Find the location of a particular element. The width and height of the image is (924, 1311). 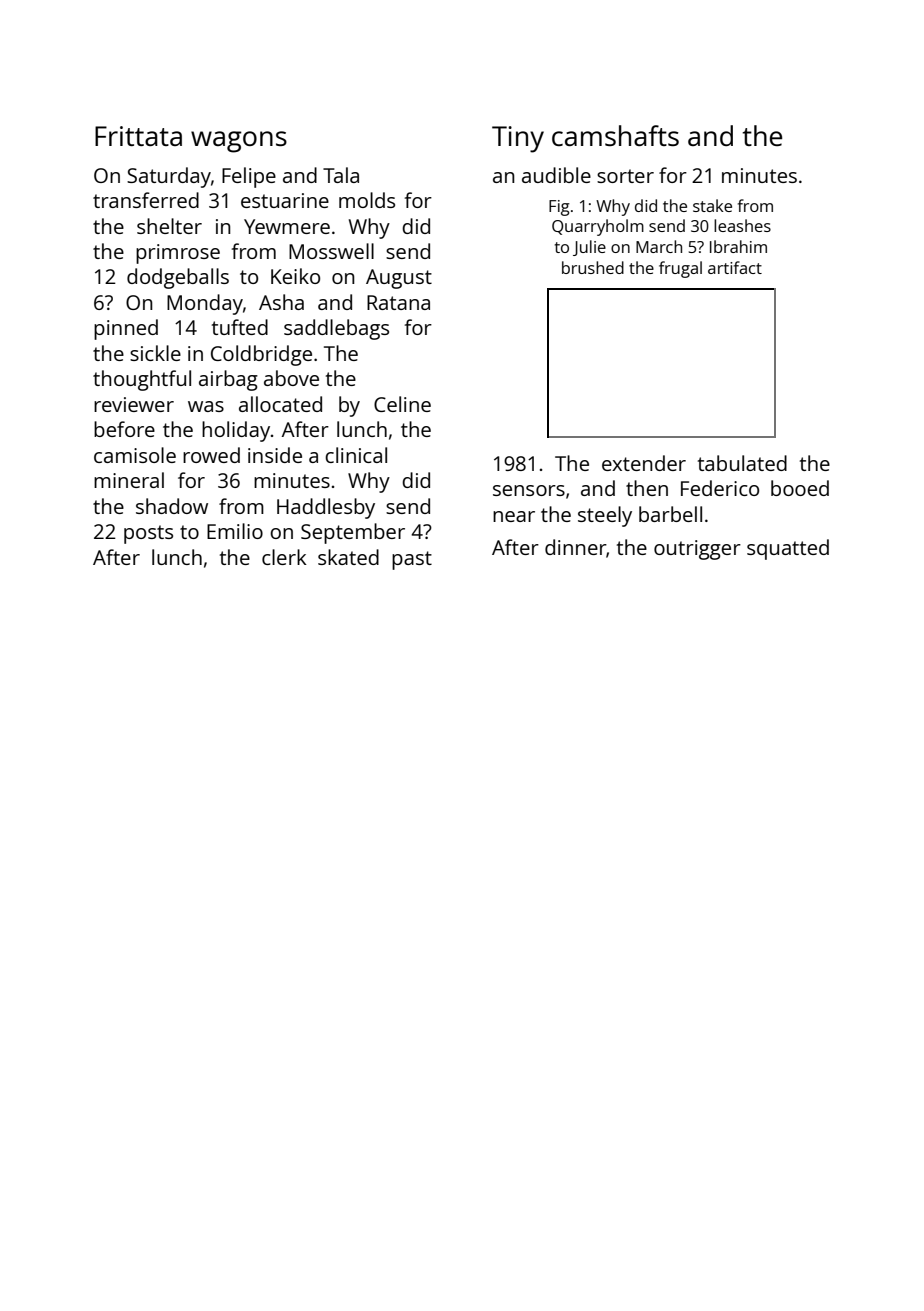

booed is located at coordinates (800, 488).
